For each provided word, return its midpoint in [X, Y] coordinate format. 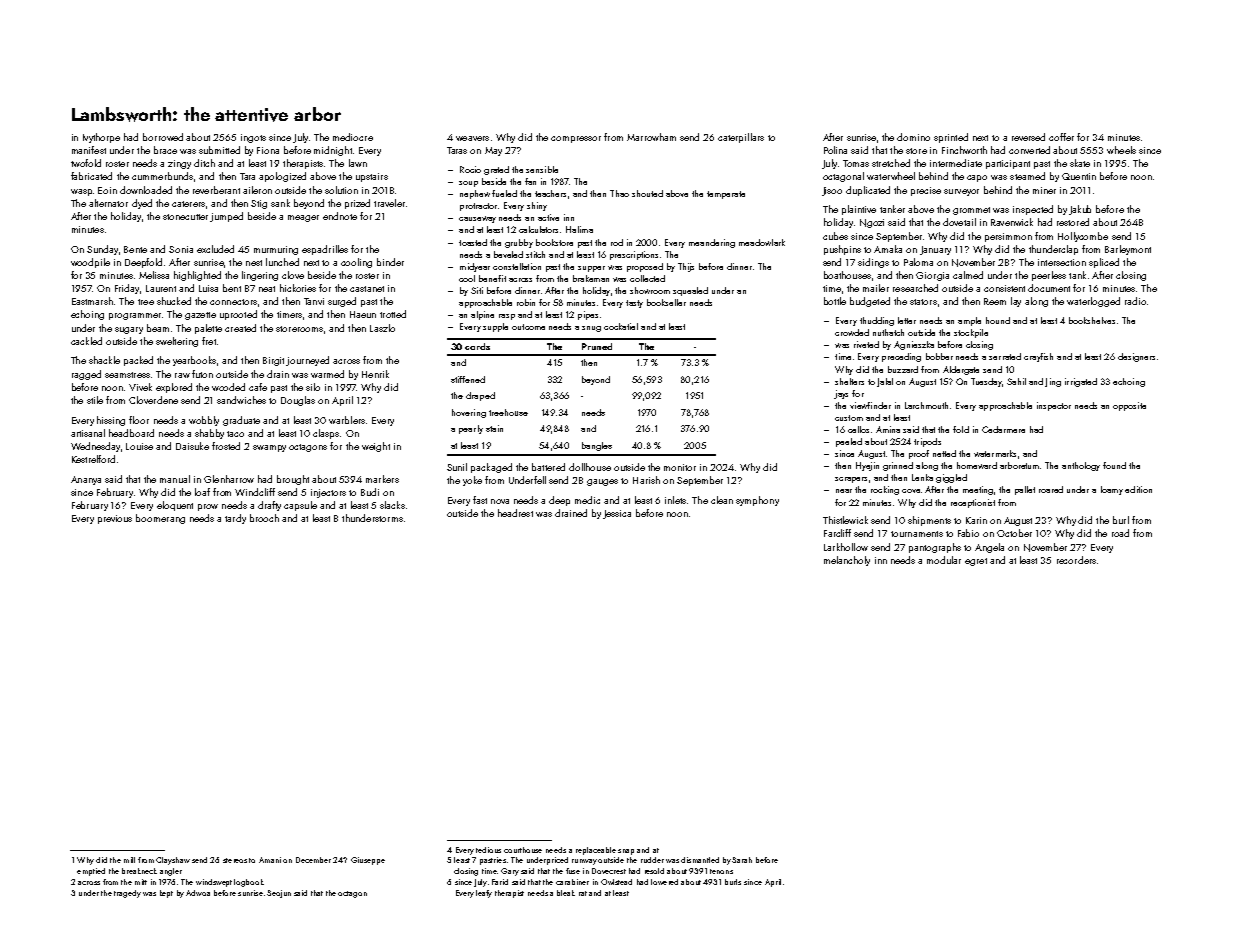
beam [158, 328]
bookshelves [1092, 320]
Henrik [375, 374]
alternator [108, 203]
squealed [690, 291]
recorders [1076, 560]
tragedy [127, 894]
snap [626, 852]
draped [480, 396]
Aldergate [961, 370]
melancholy [847, 561]
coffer [1061, 137]
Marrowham [651, 137]
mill [129, 860]
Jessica [617, 514]
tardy [235, 519]
